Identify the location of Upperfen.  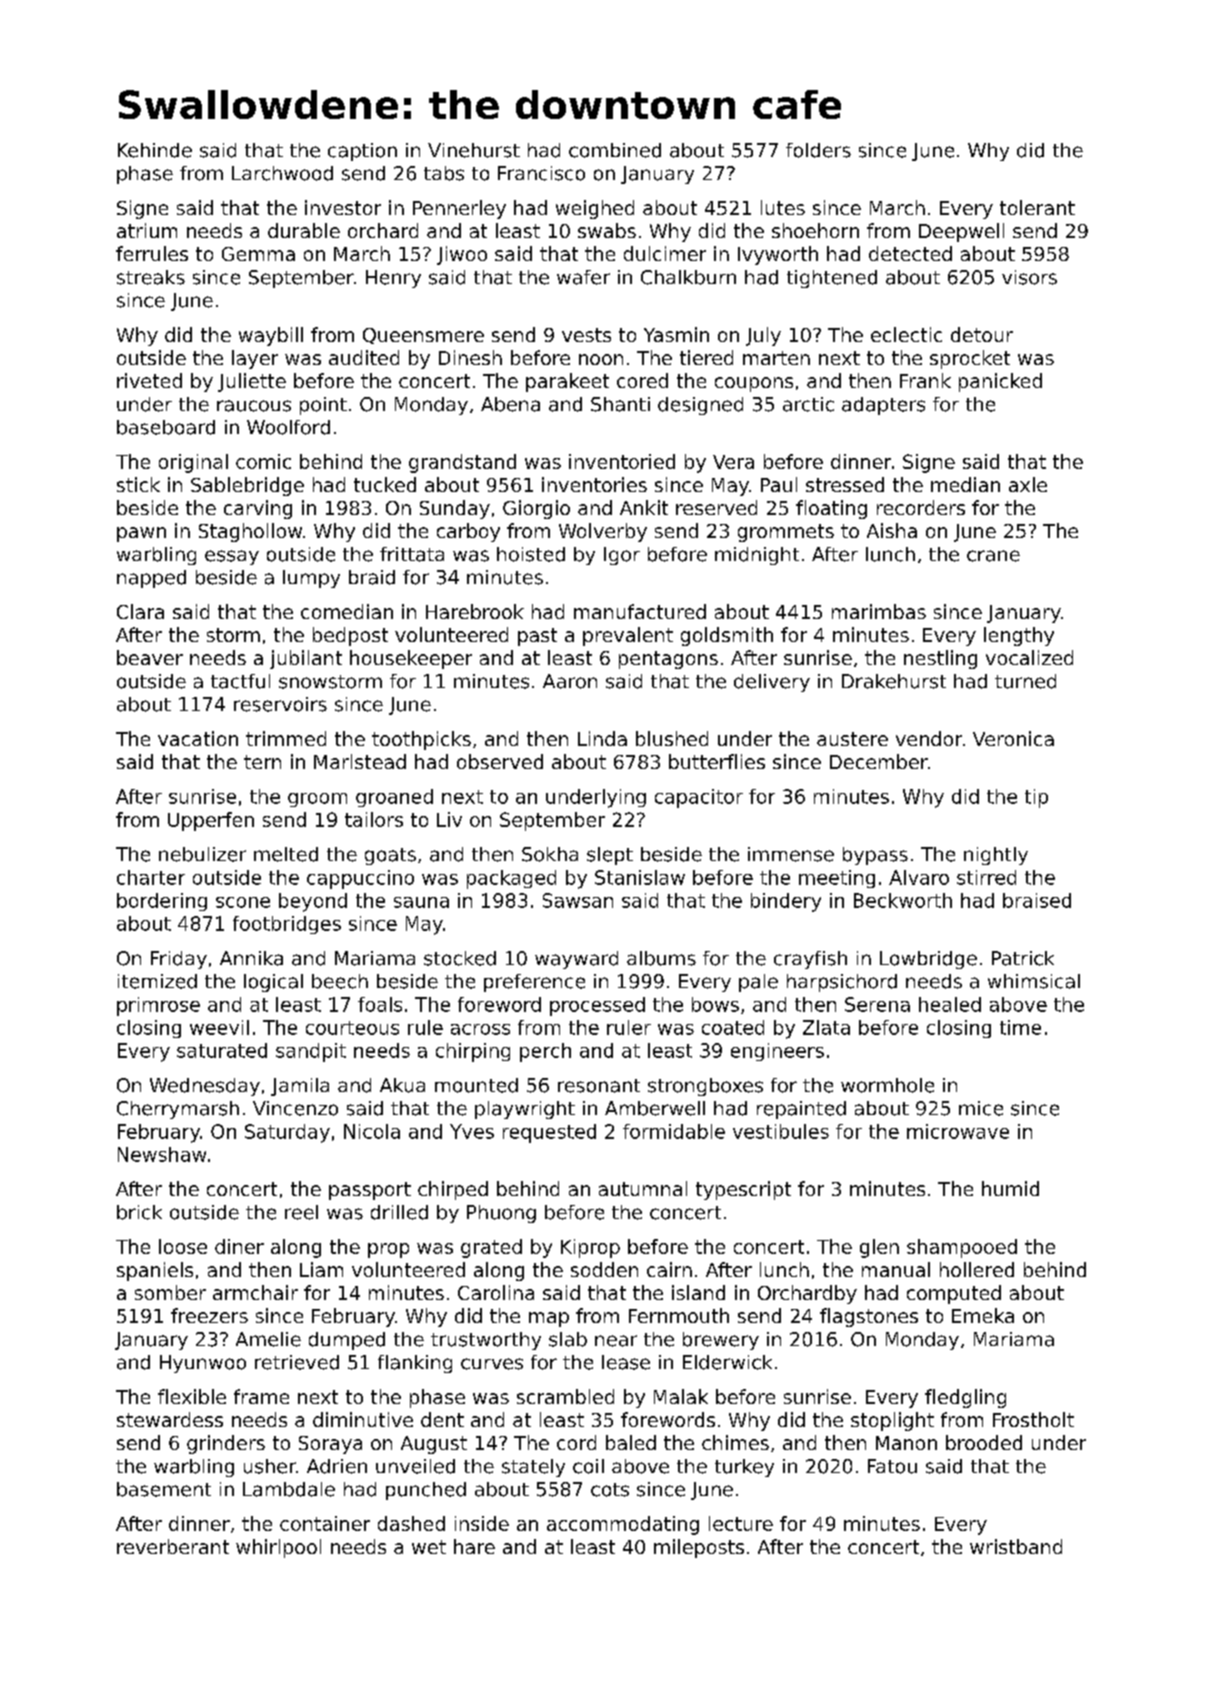
(211, 821).
